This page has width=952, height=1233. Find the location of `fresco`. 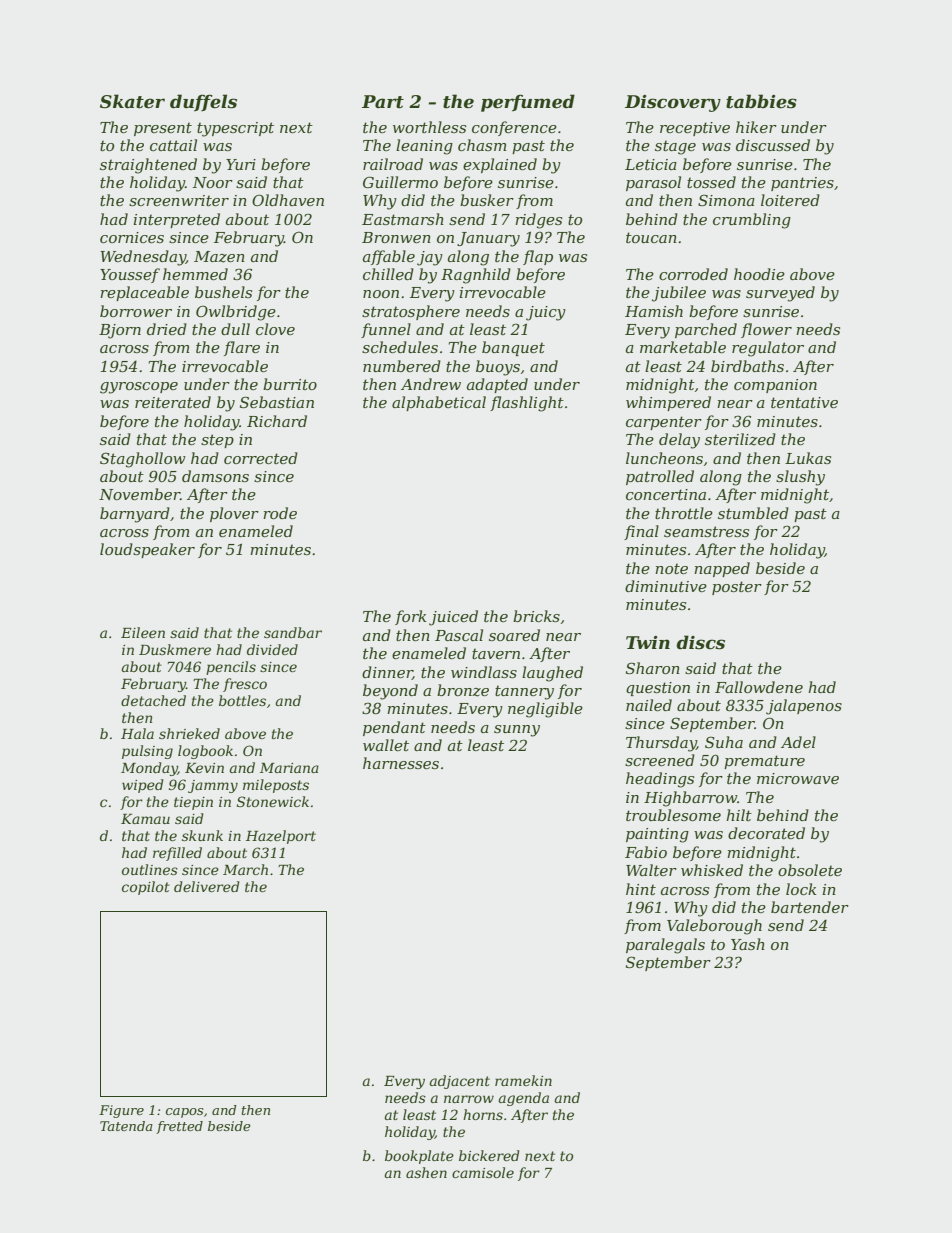

fresco is located at coordinates (245, 685).
